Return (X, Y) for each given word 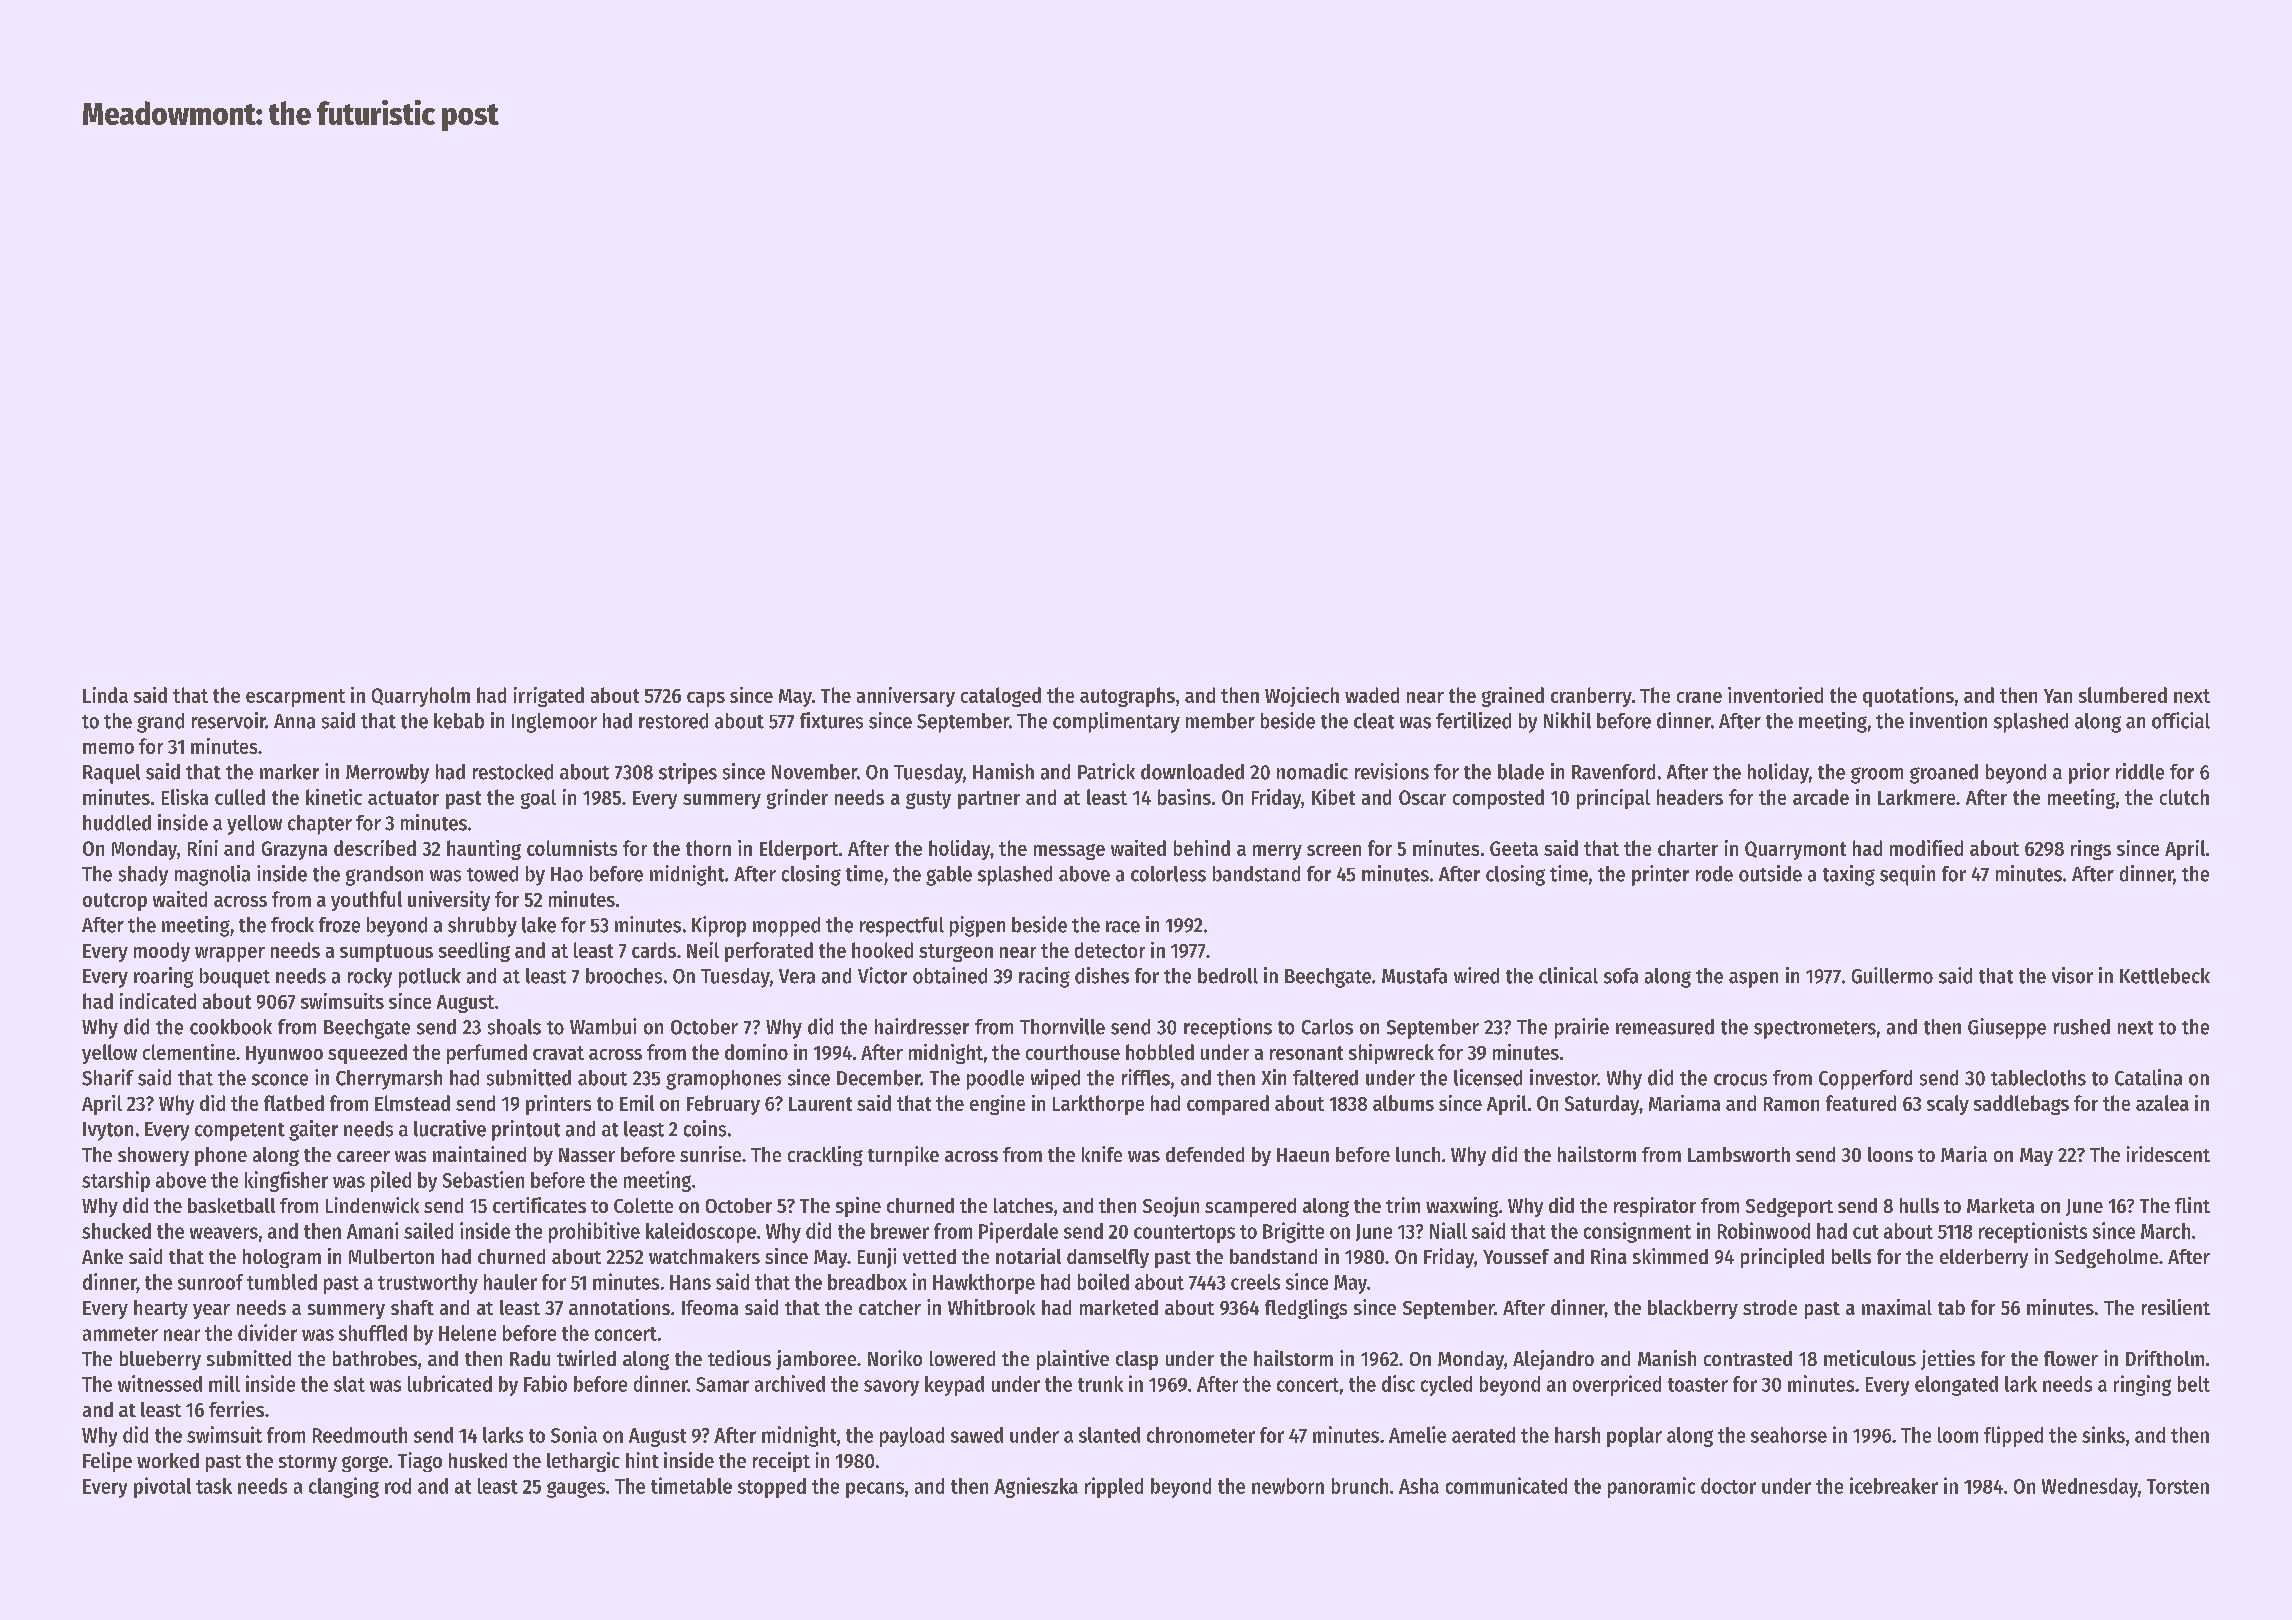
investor (1563, 1077)
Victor (882, 975)
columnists (572, 848)
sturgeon (956, 953)
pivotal (162, 1487)
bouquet (235, 978)
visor (2072, 975)
